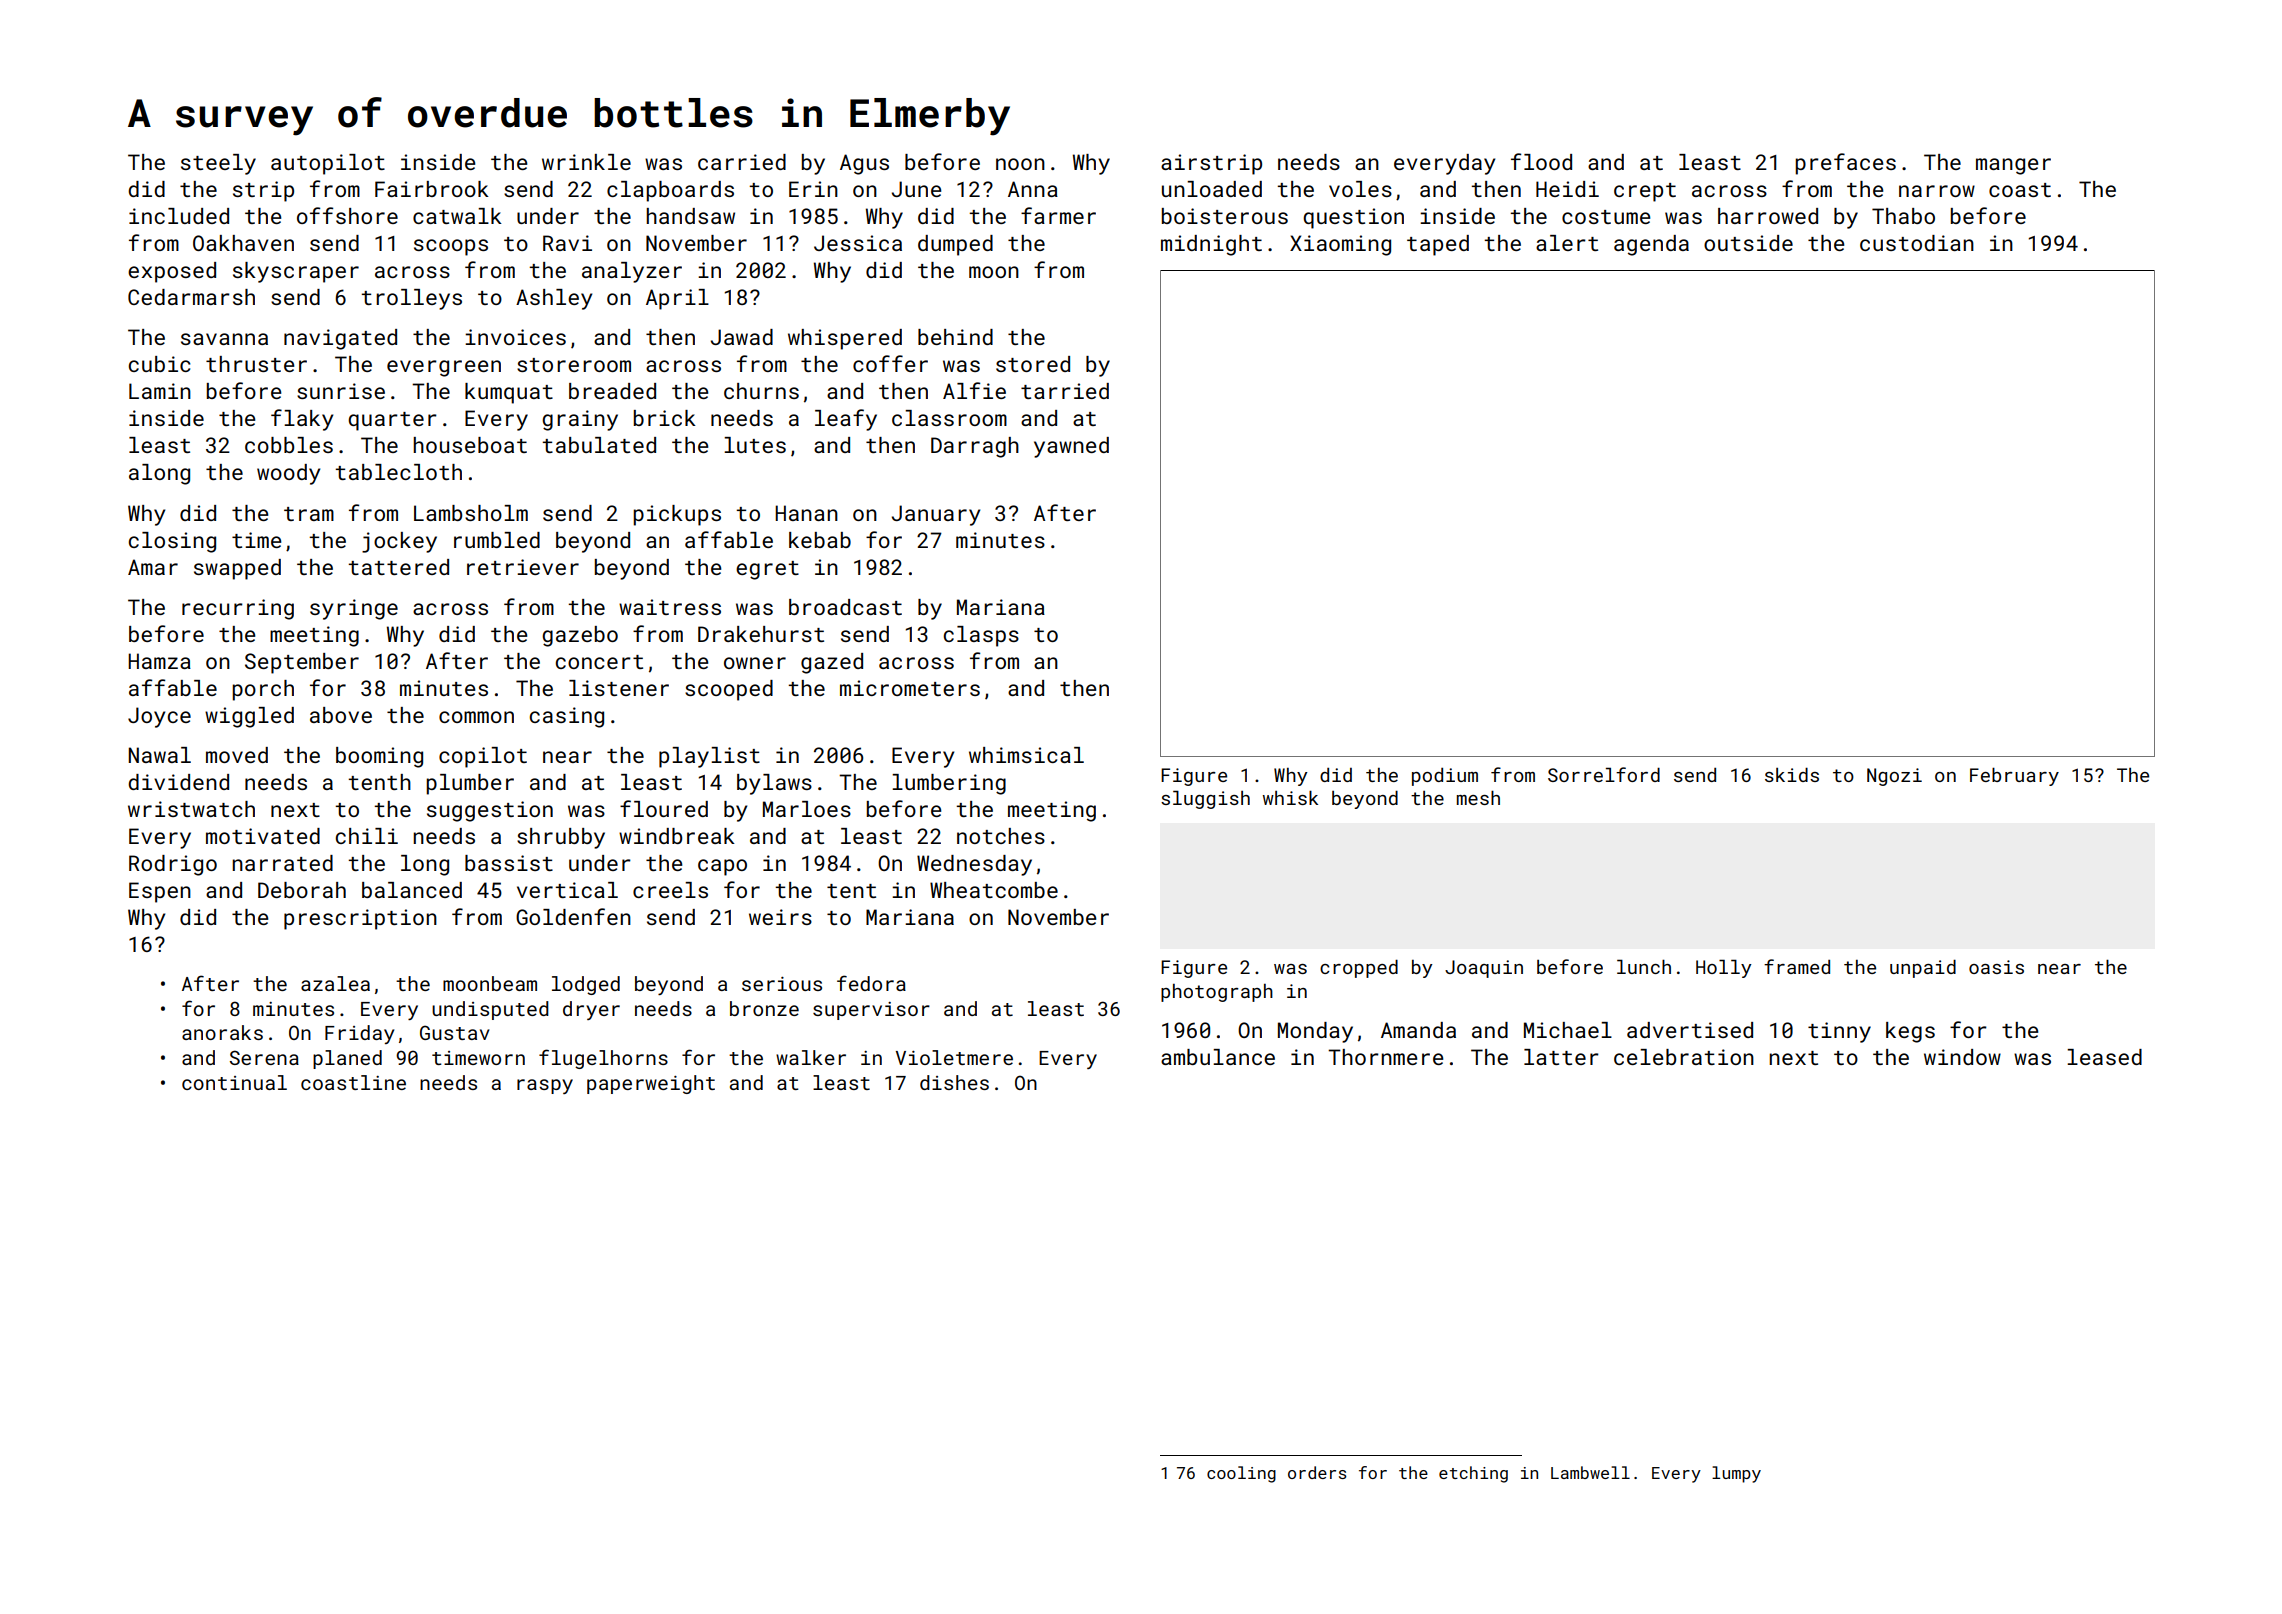 The image size is (2282, 1614). What do you see at coordinates (954, 1082) in the document?
I see `dishes` at bounding box center [954, 1082].
